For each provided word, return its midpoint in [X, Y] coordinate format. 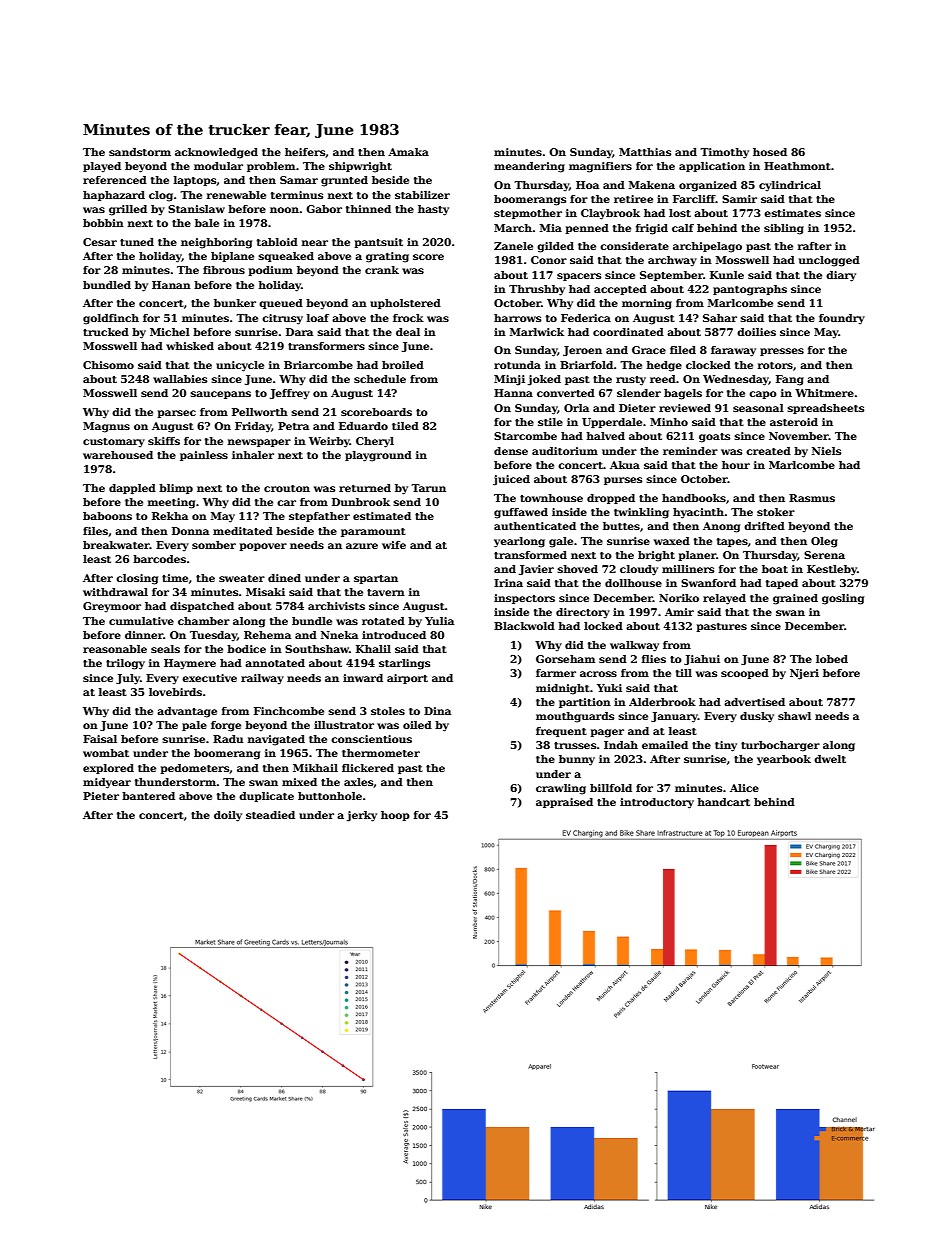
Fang [790, 380]
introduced [394, 635]
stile [550, 422]
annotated [275, 663]
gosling [843, 599]
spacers [579, 277]
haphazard [114, 196]
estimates [792, 213]
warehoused [118, 455]
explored [108, 769]
